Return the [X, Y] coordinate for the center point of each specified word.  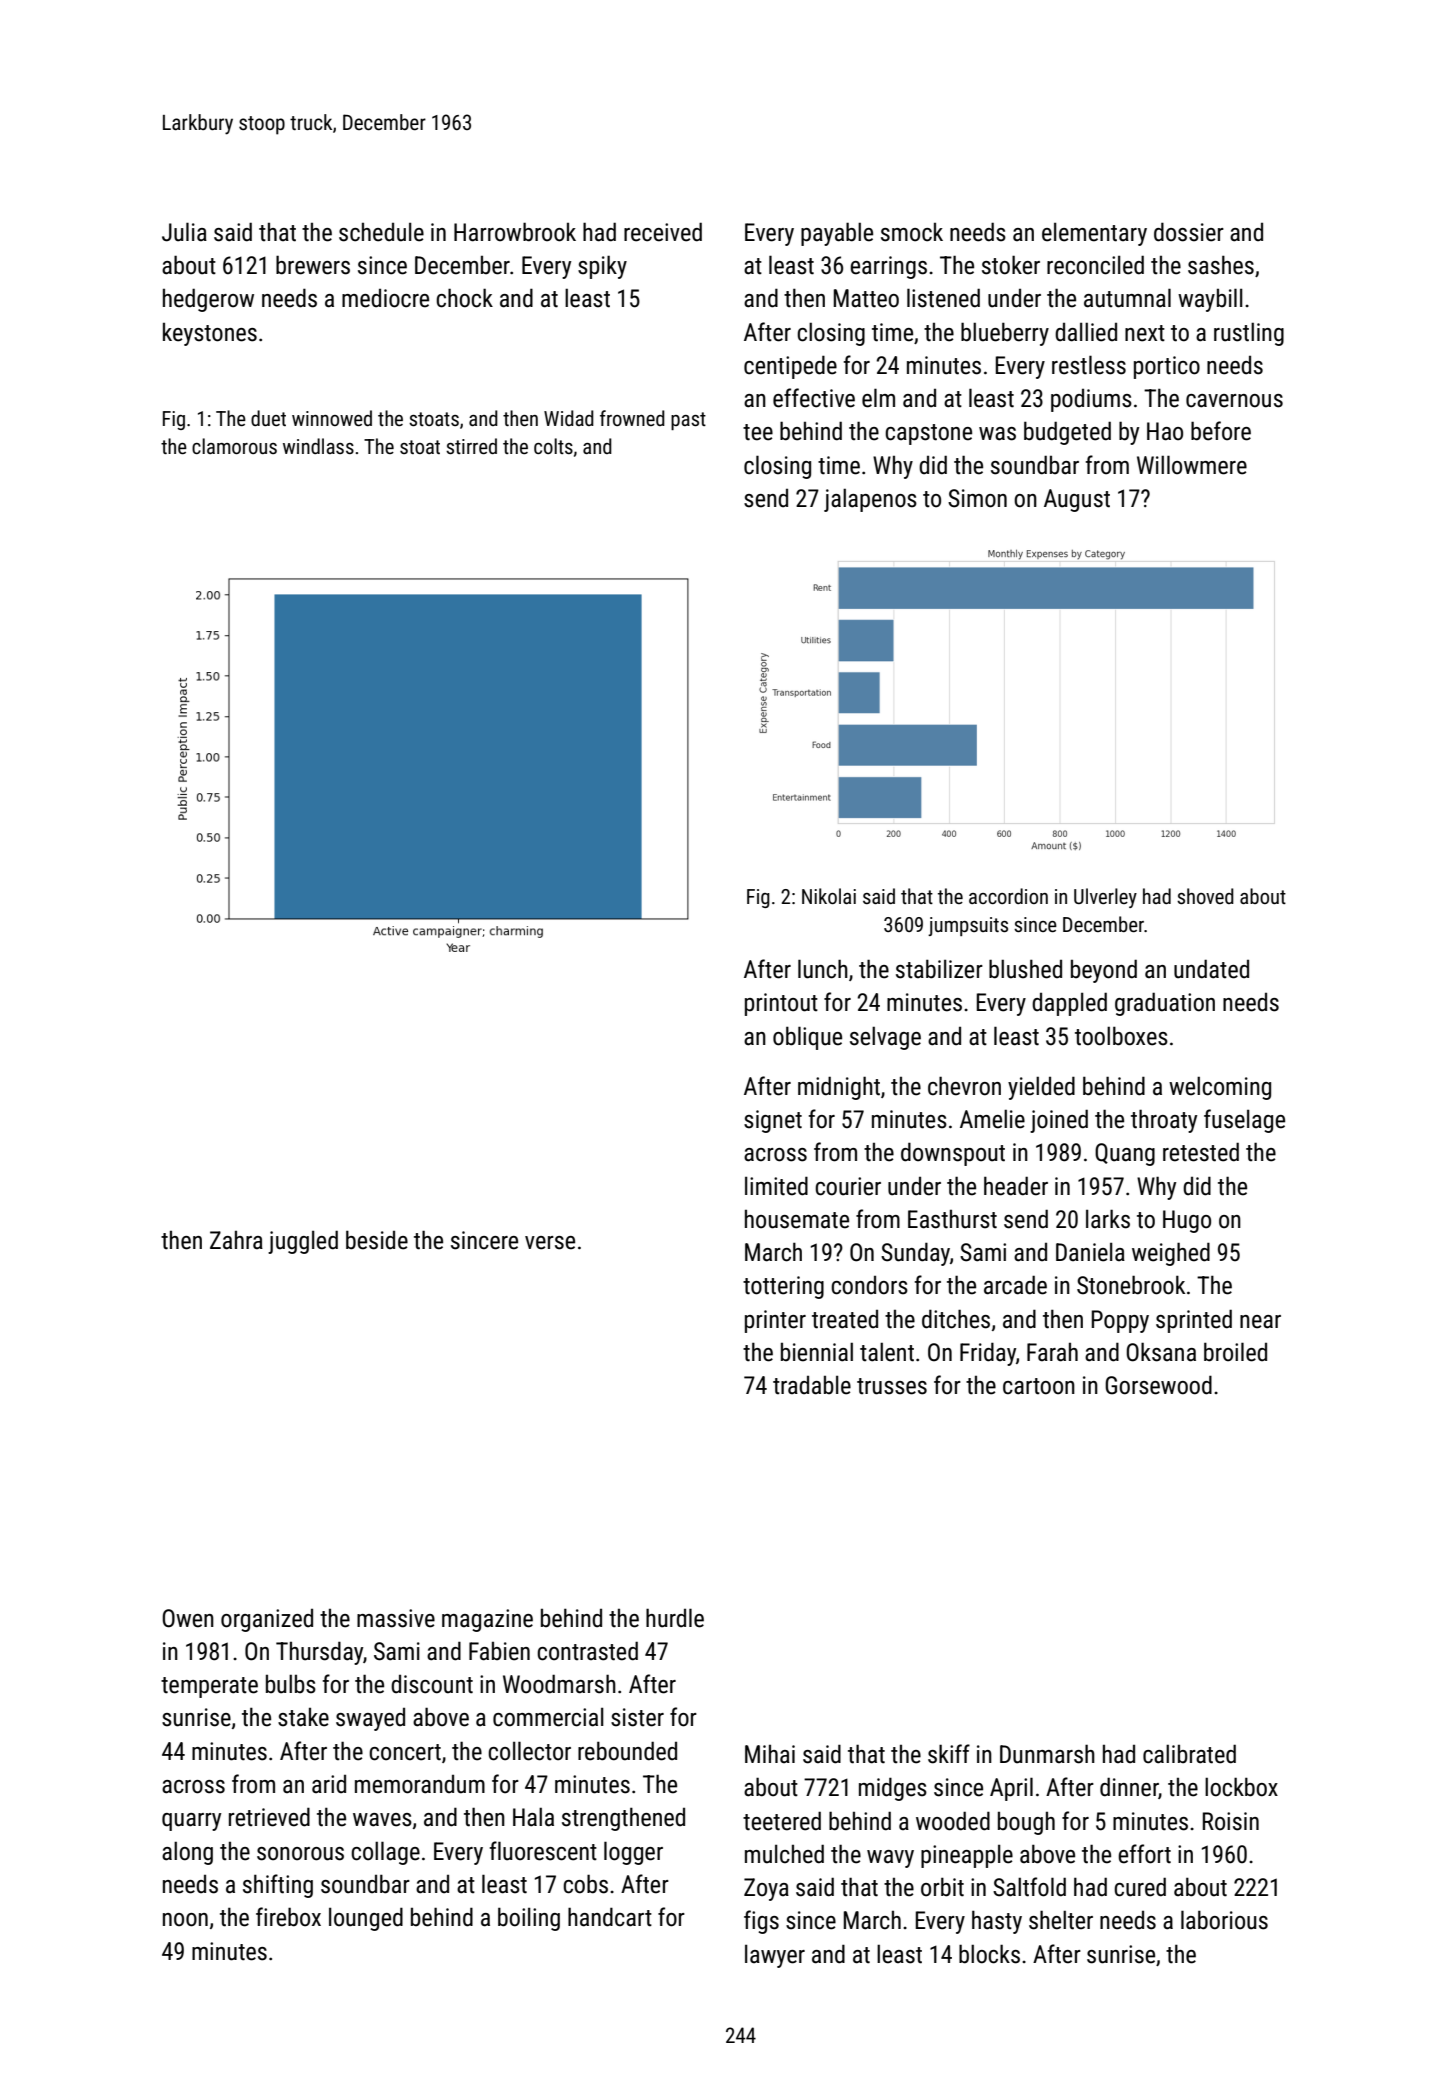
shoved [1205, 896]
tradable [812, 1385]
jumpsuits [968, 926]
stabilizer [939, 969]
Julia [184, 232]
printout [781, 1004]
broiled [1235, 1352]
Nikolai [829, 896]
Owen [188, 1618]
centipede [790, 367]
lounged [366, 1919]
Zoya [766, 1889]
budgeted [1067, 433]
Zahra [236, 1240]
